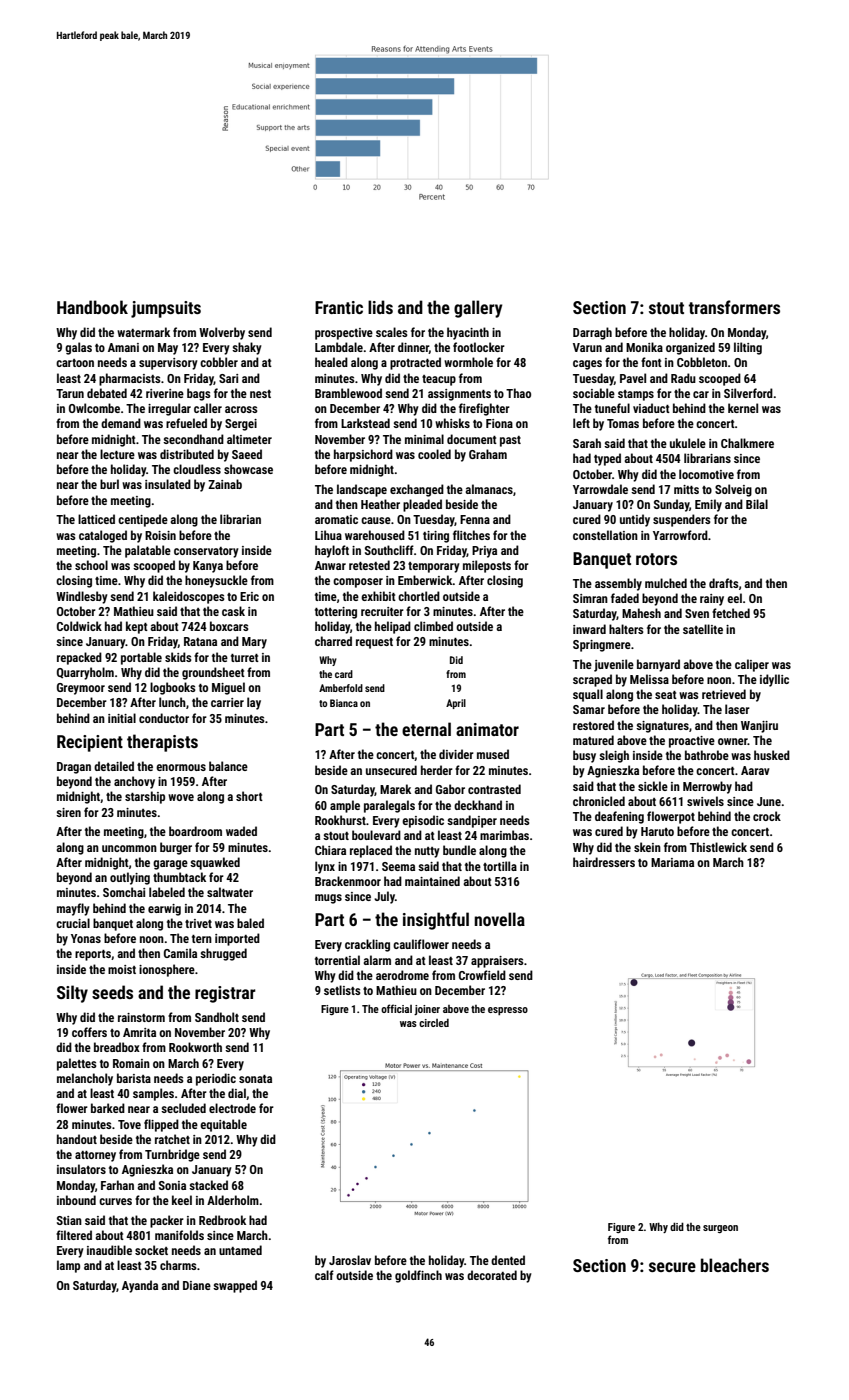 This document has width=849, height=1400. Describe the element at coordinates (337, 960) in the document. I see `torrential` at that location.
